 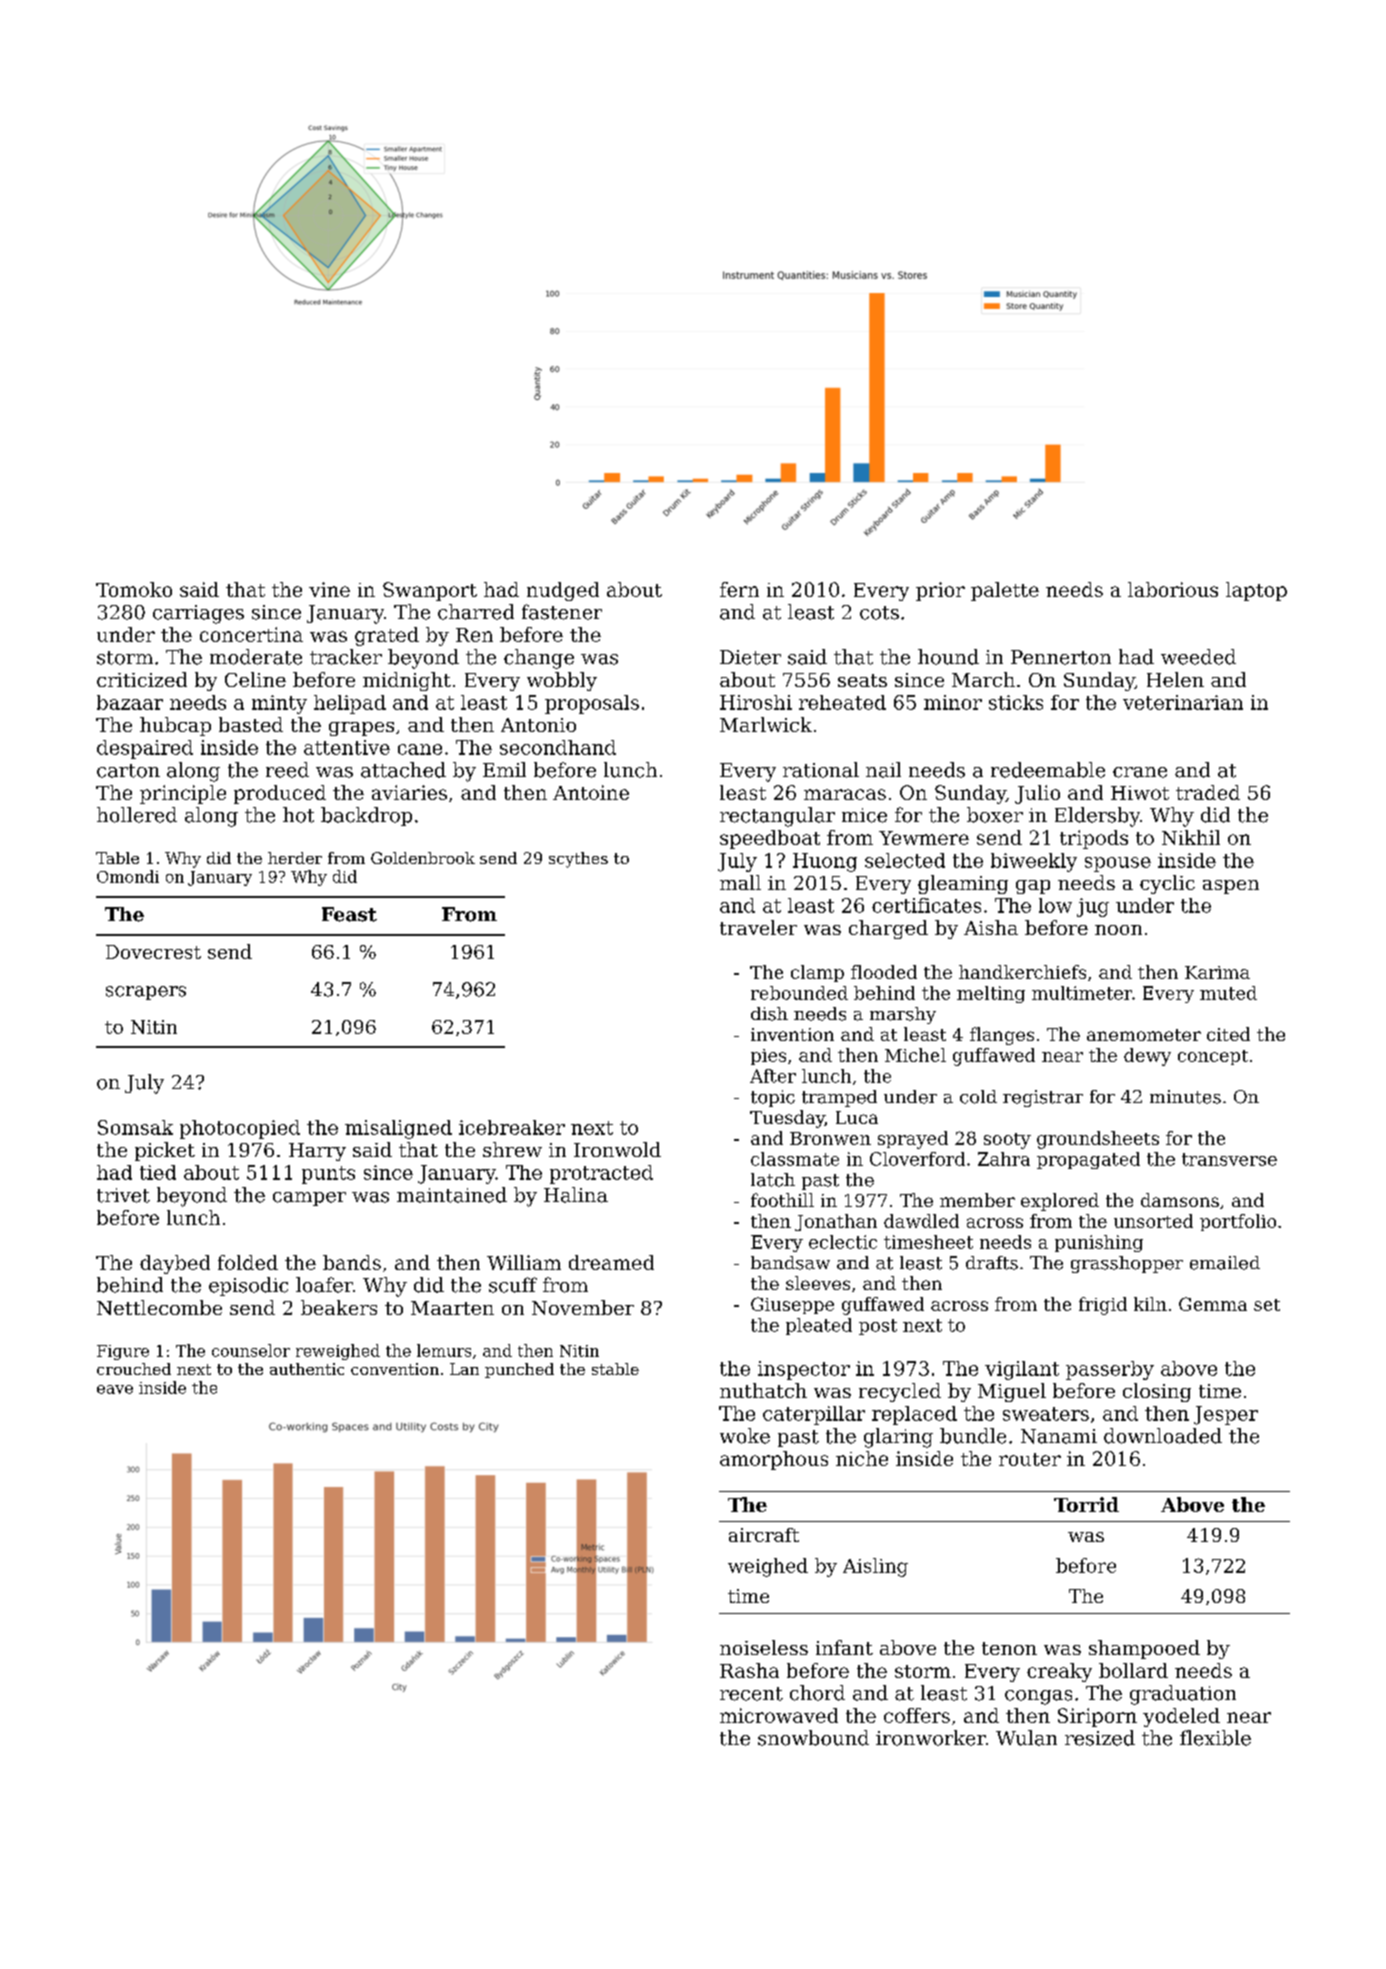 I want to click on flexible, so click(x=1215, y=1738).
